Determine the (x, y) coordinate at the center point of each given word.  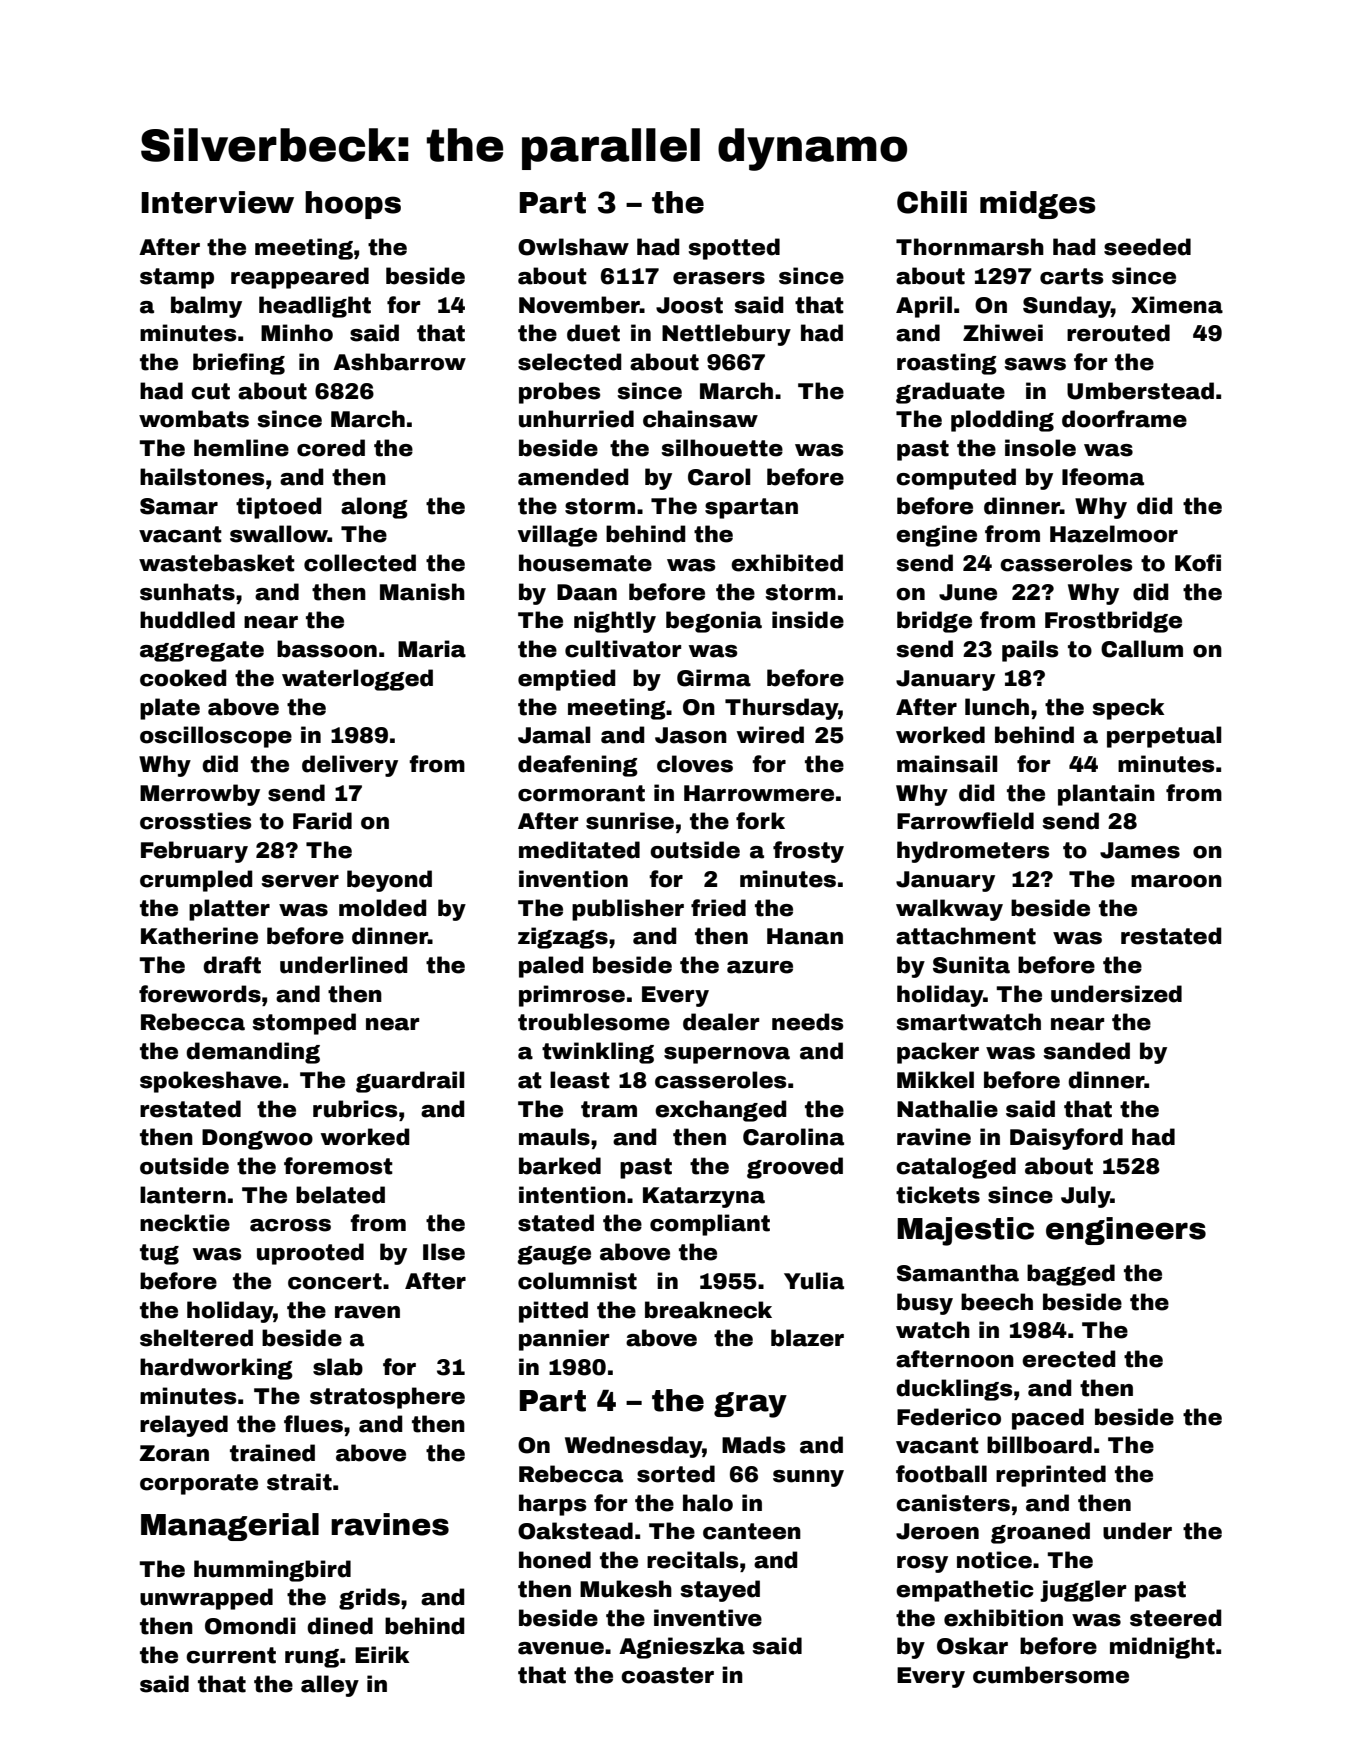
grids (369, 1599)
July (1086, 1197)
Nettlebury (726, 335)
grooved (795, 1168)
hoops (353, 205)
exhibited (787, 563)
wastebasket (217, 563)
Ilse (444, 1252)
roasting (947, 364)
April (924, 307)
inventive (708, 1618)
